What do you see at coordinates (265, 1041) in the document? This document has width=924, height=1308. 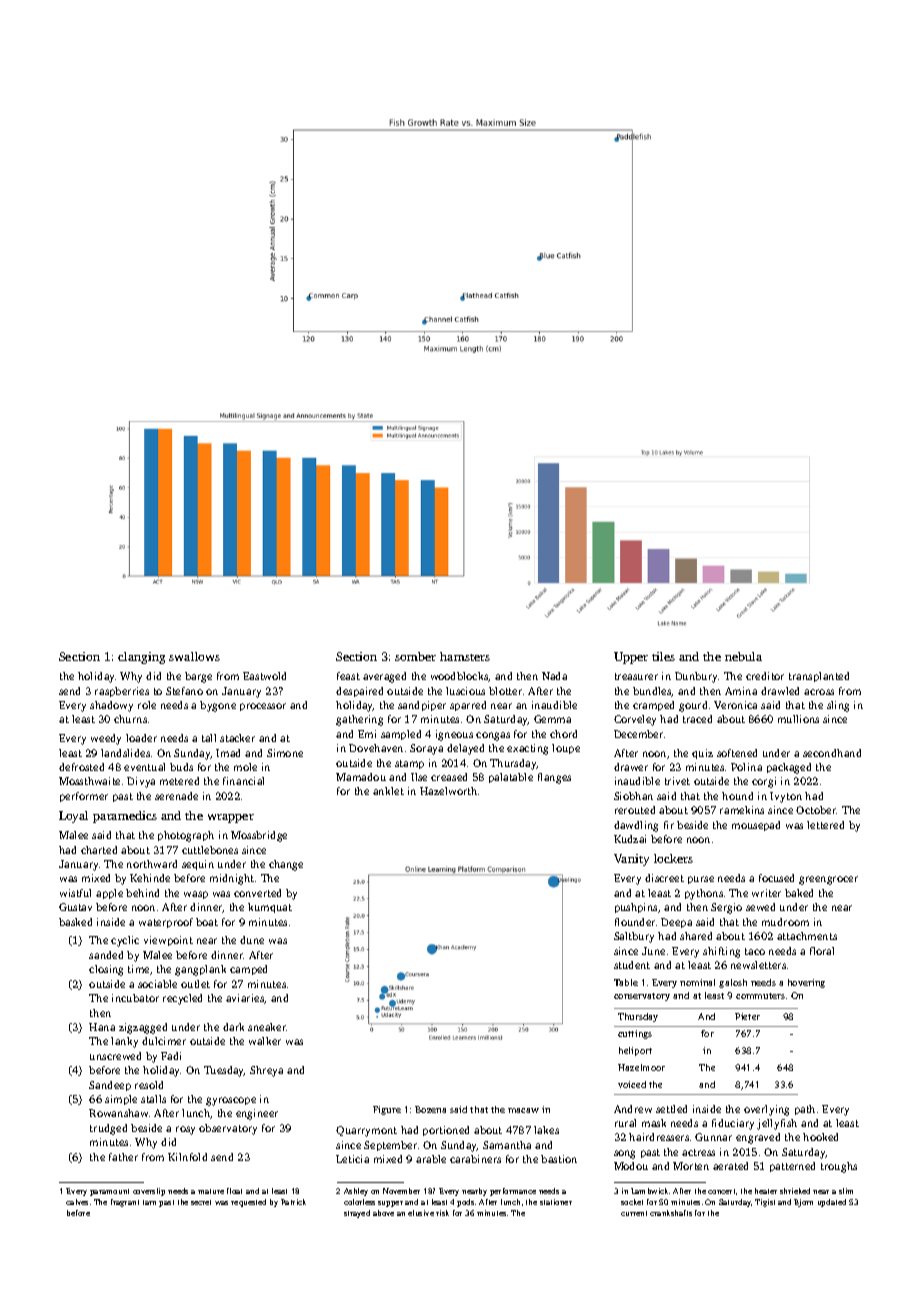 I see `walker` at bounding box center [265, 1041].
